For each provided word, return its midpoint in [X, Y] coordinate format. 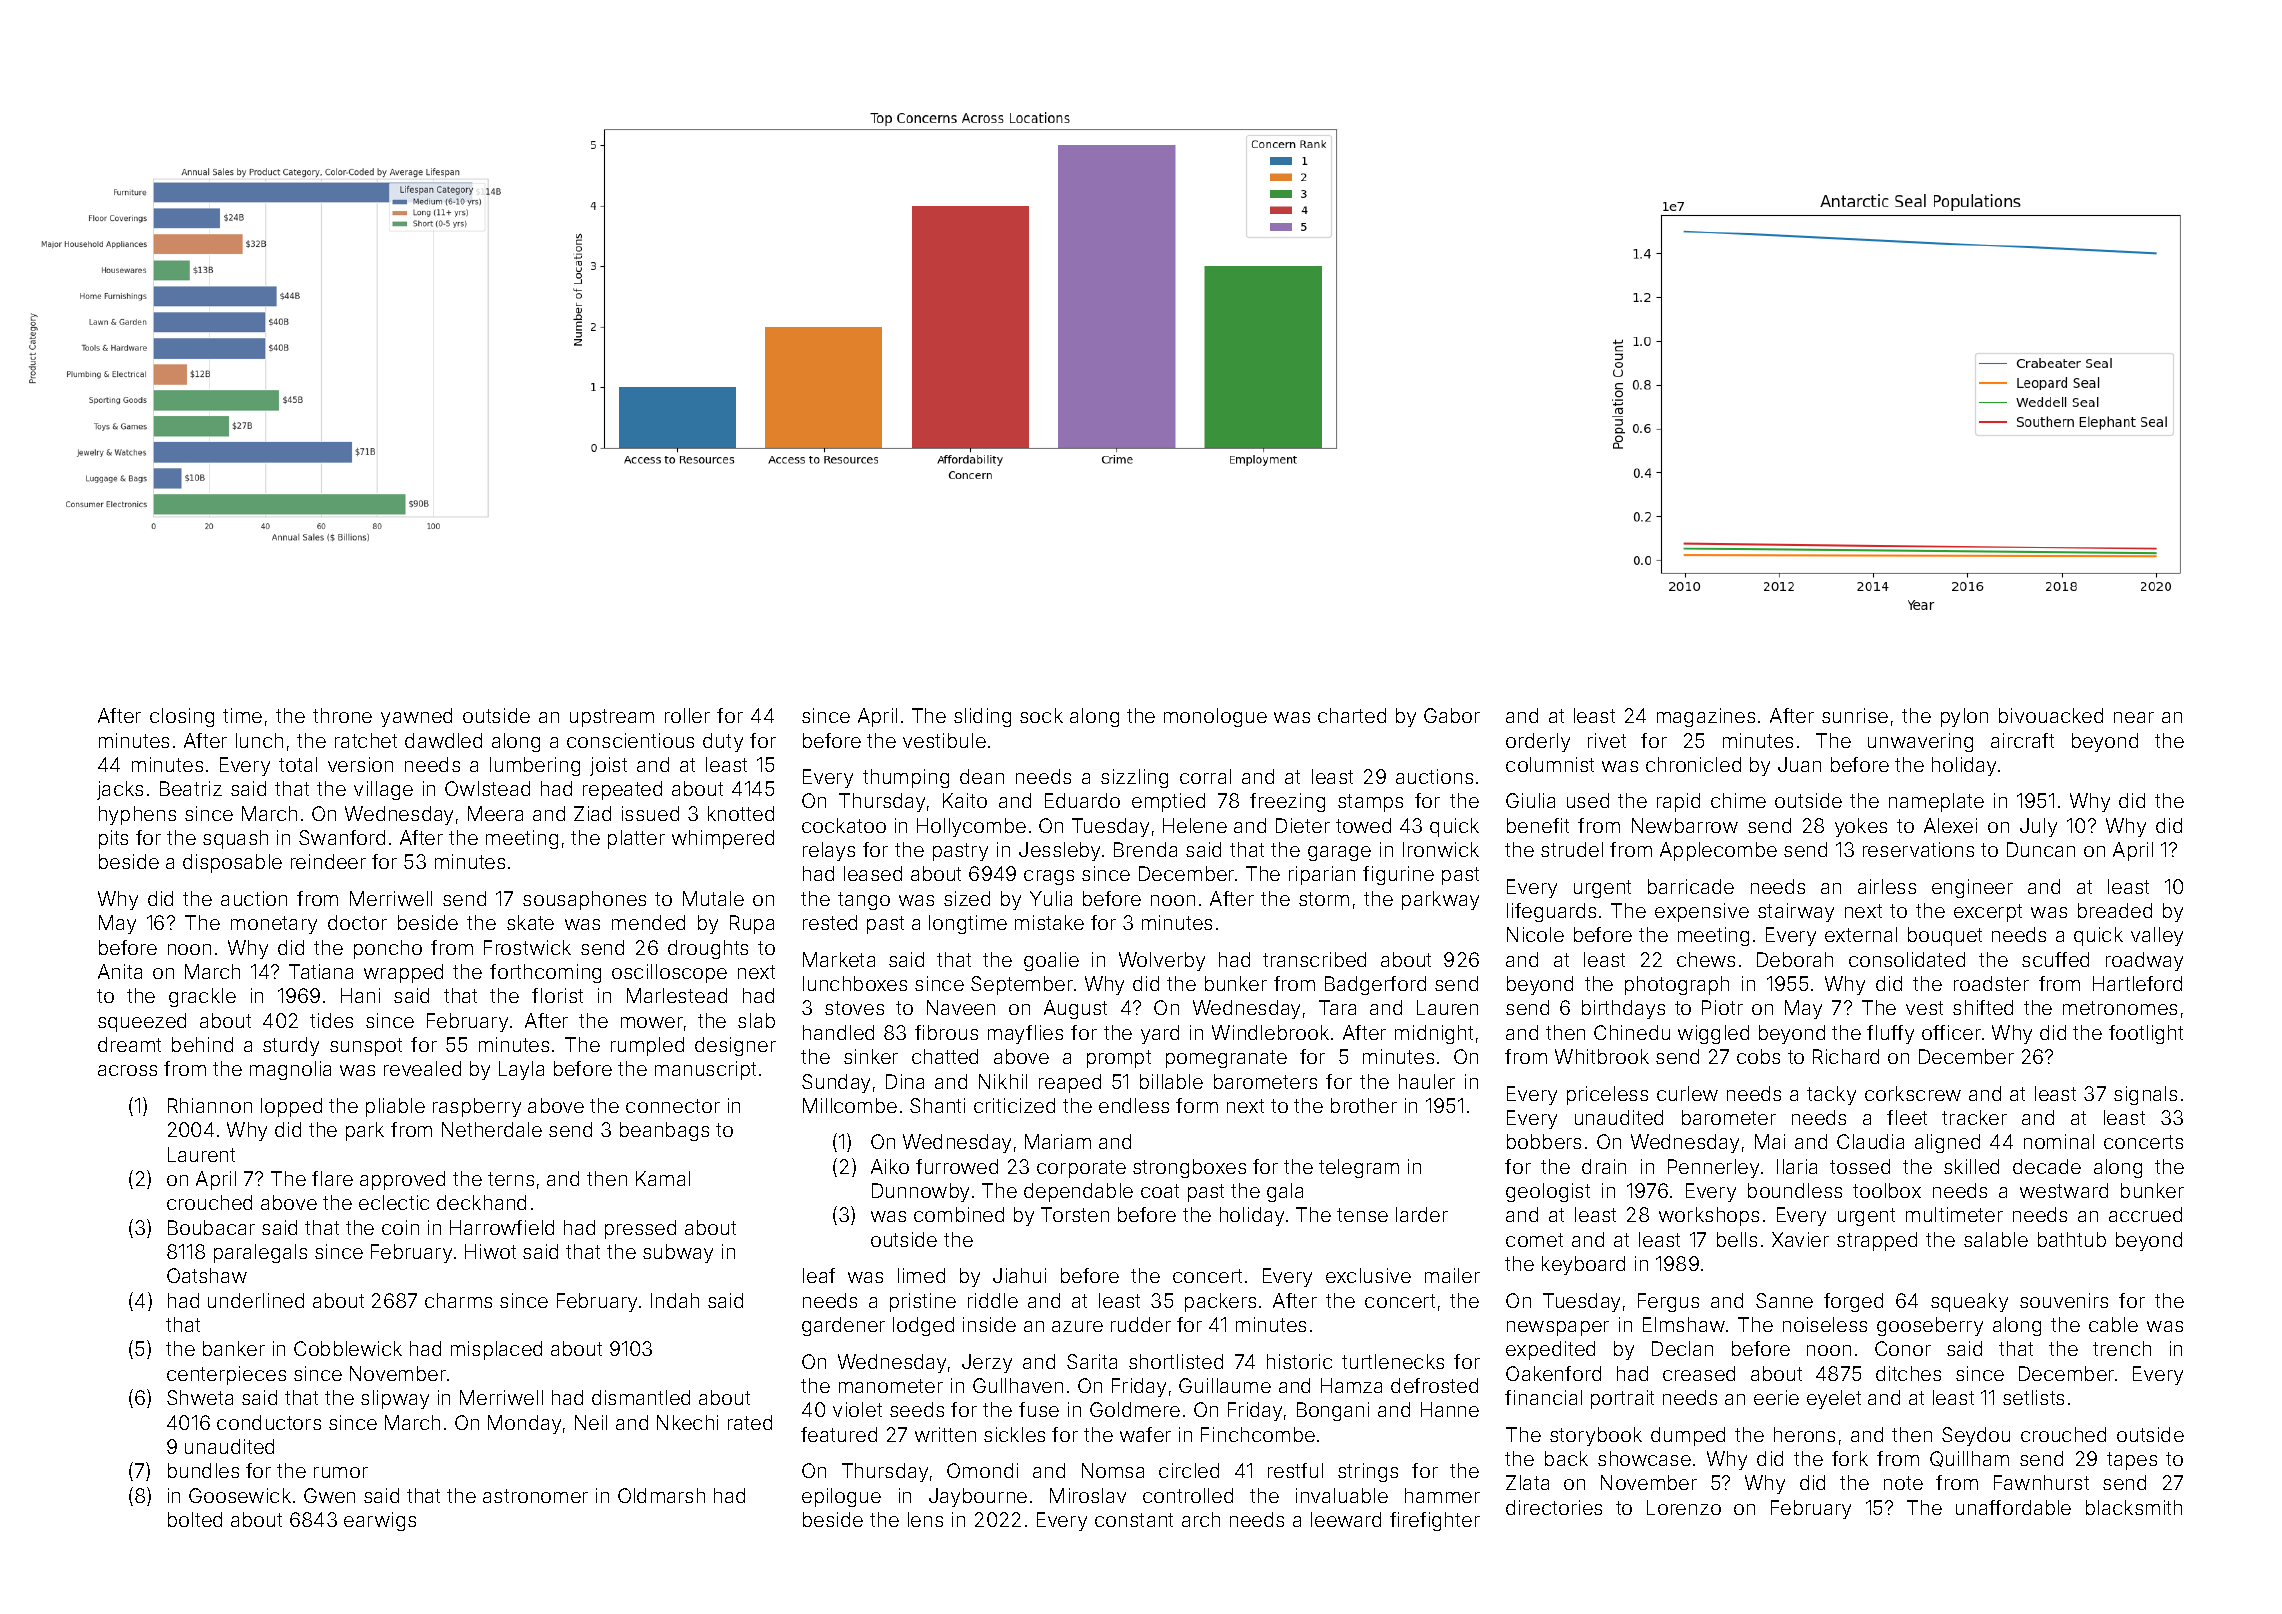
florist [557, 995]
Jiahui [1019, 1275]
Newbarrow [1685, 825]
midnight [1434, 1034]
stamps [1370, 803]
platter [636, 839]
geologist [1548, 1192]
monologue [1215, 717]
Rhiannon [210, 1105]
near [2134, 717]
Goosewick [240, 1495]
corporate [1081, 1169]
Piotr [1722, 1007]
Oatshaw [207, 1275]
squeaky [1969, 1302]
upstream [612, 718]
